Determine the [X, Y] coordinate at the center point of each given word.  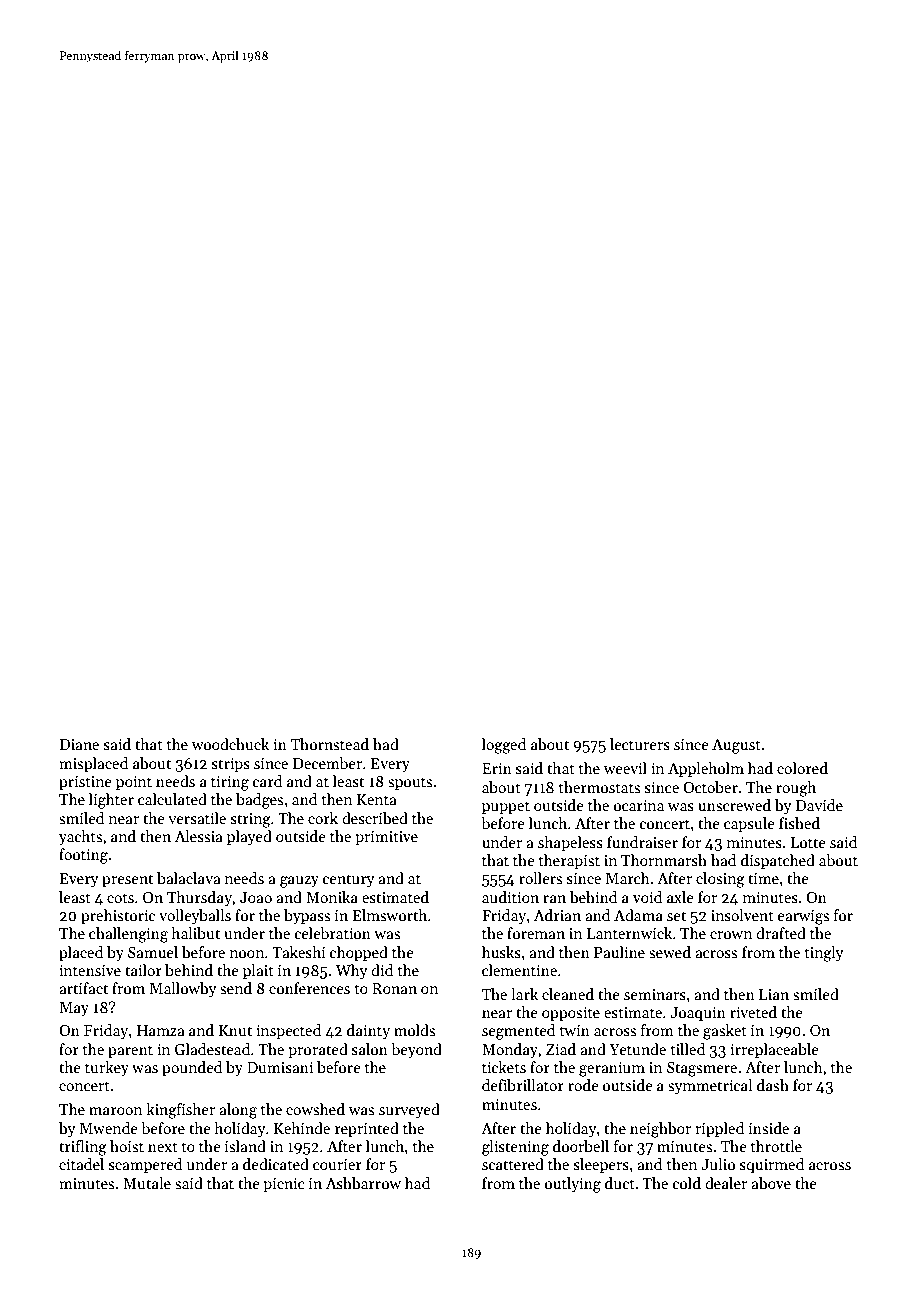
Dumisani [280, 1067]
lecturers [640, 744]
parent [130, 1051]
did [382, 970]
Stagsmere [702, 1069]
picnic [284, 1185]
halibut [195, 933]
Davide [819, 805]
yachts [80, 837]
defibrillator [523, 1085]
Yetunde [637, 1049]
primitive [386, 838]
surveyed [409, 1110]
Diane [79, 744]
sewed [670, 952]
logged [504, 746]
